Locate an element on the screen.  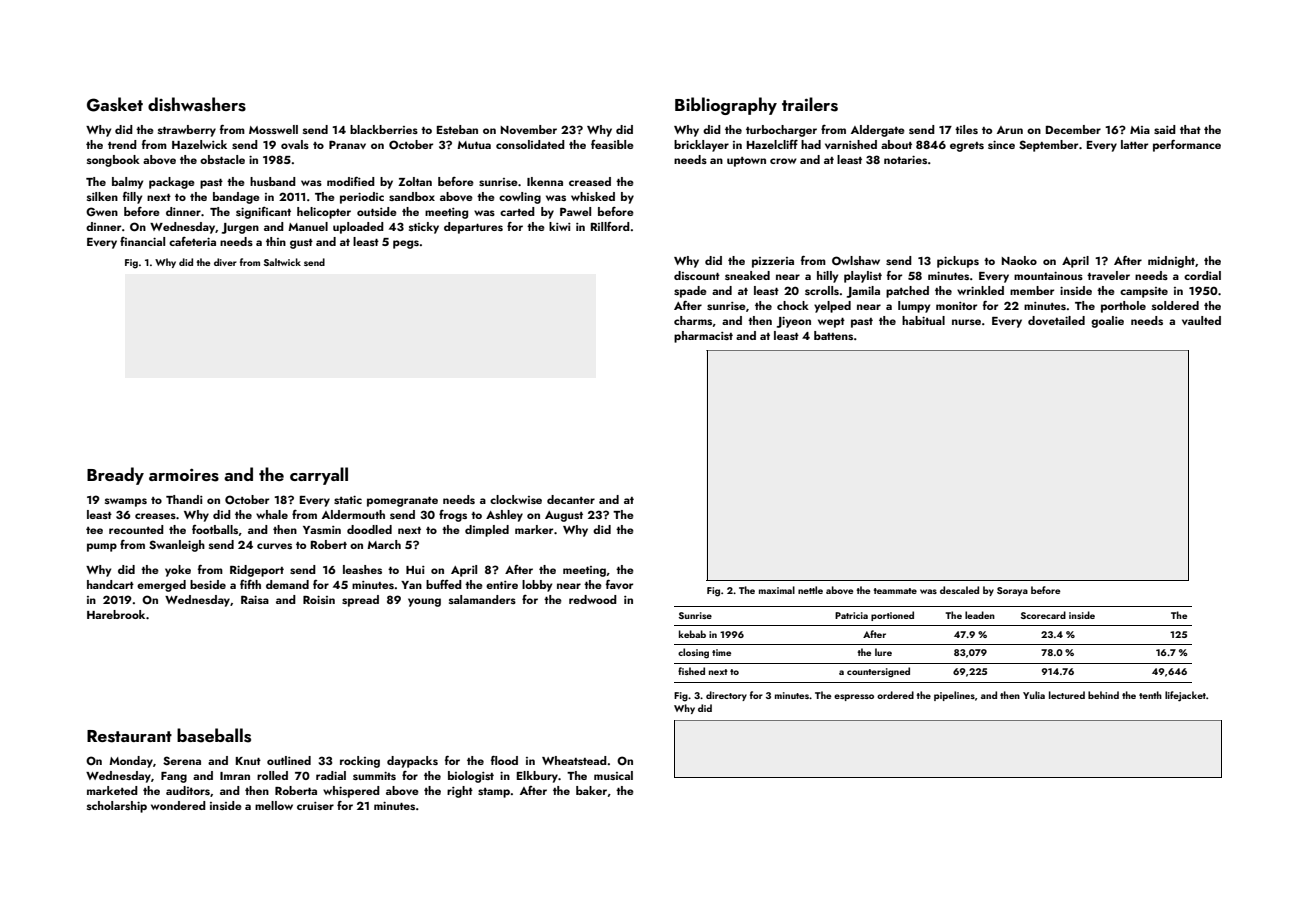
fifth is located at coordinates (250, 584).
